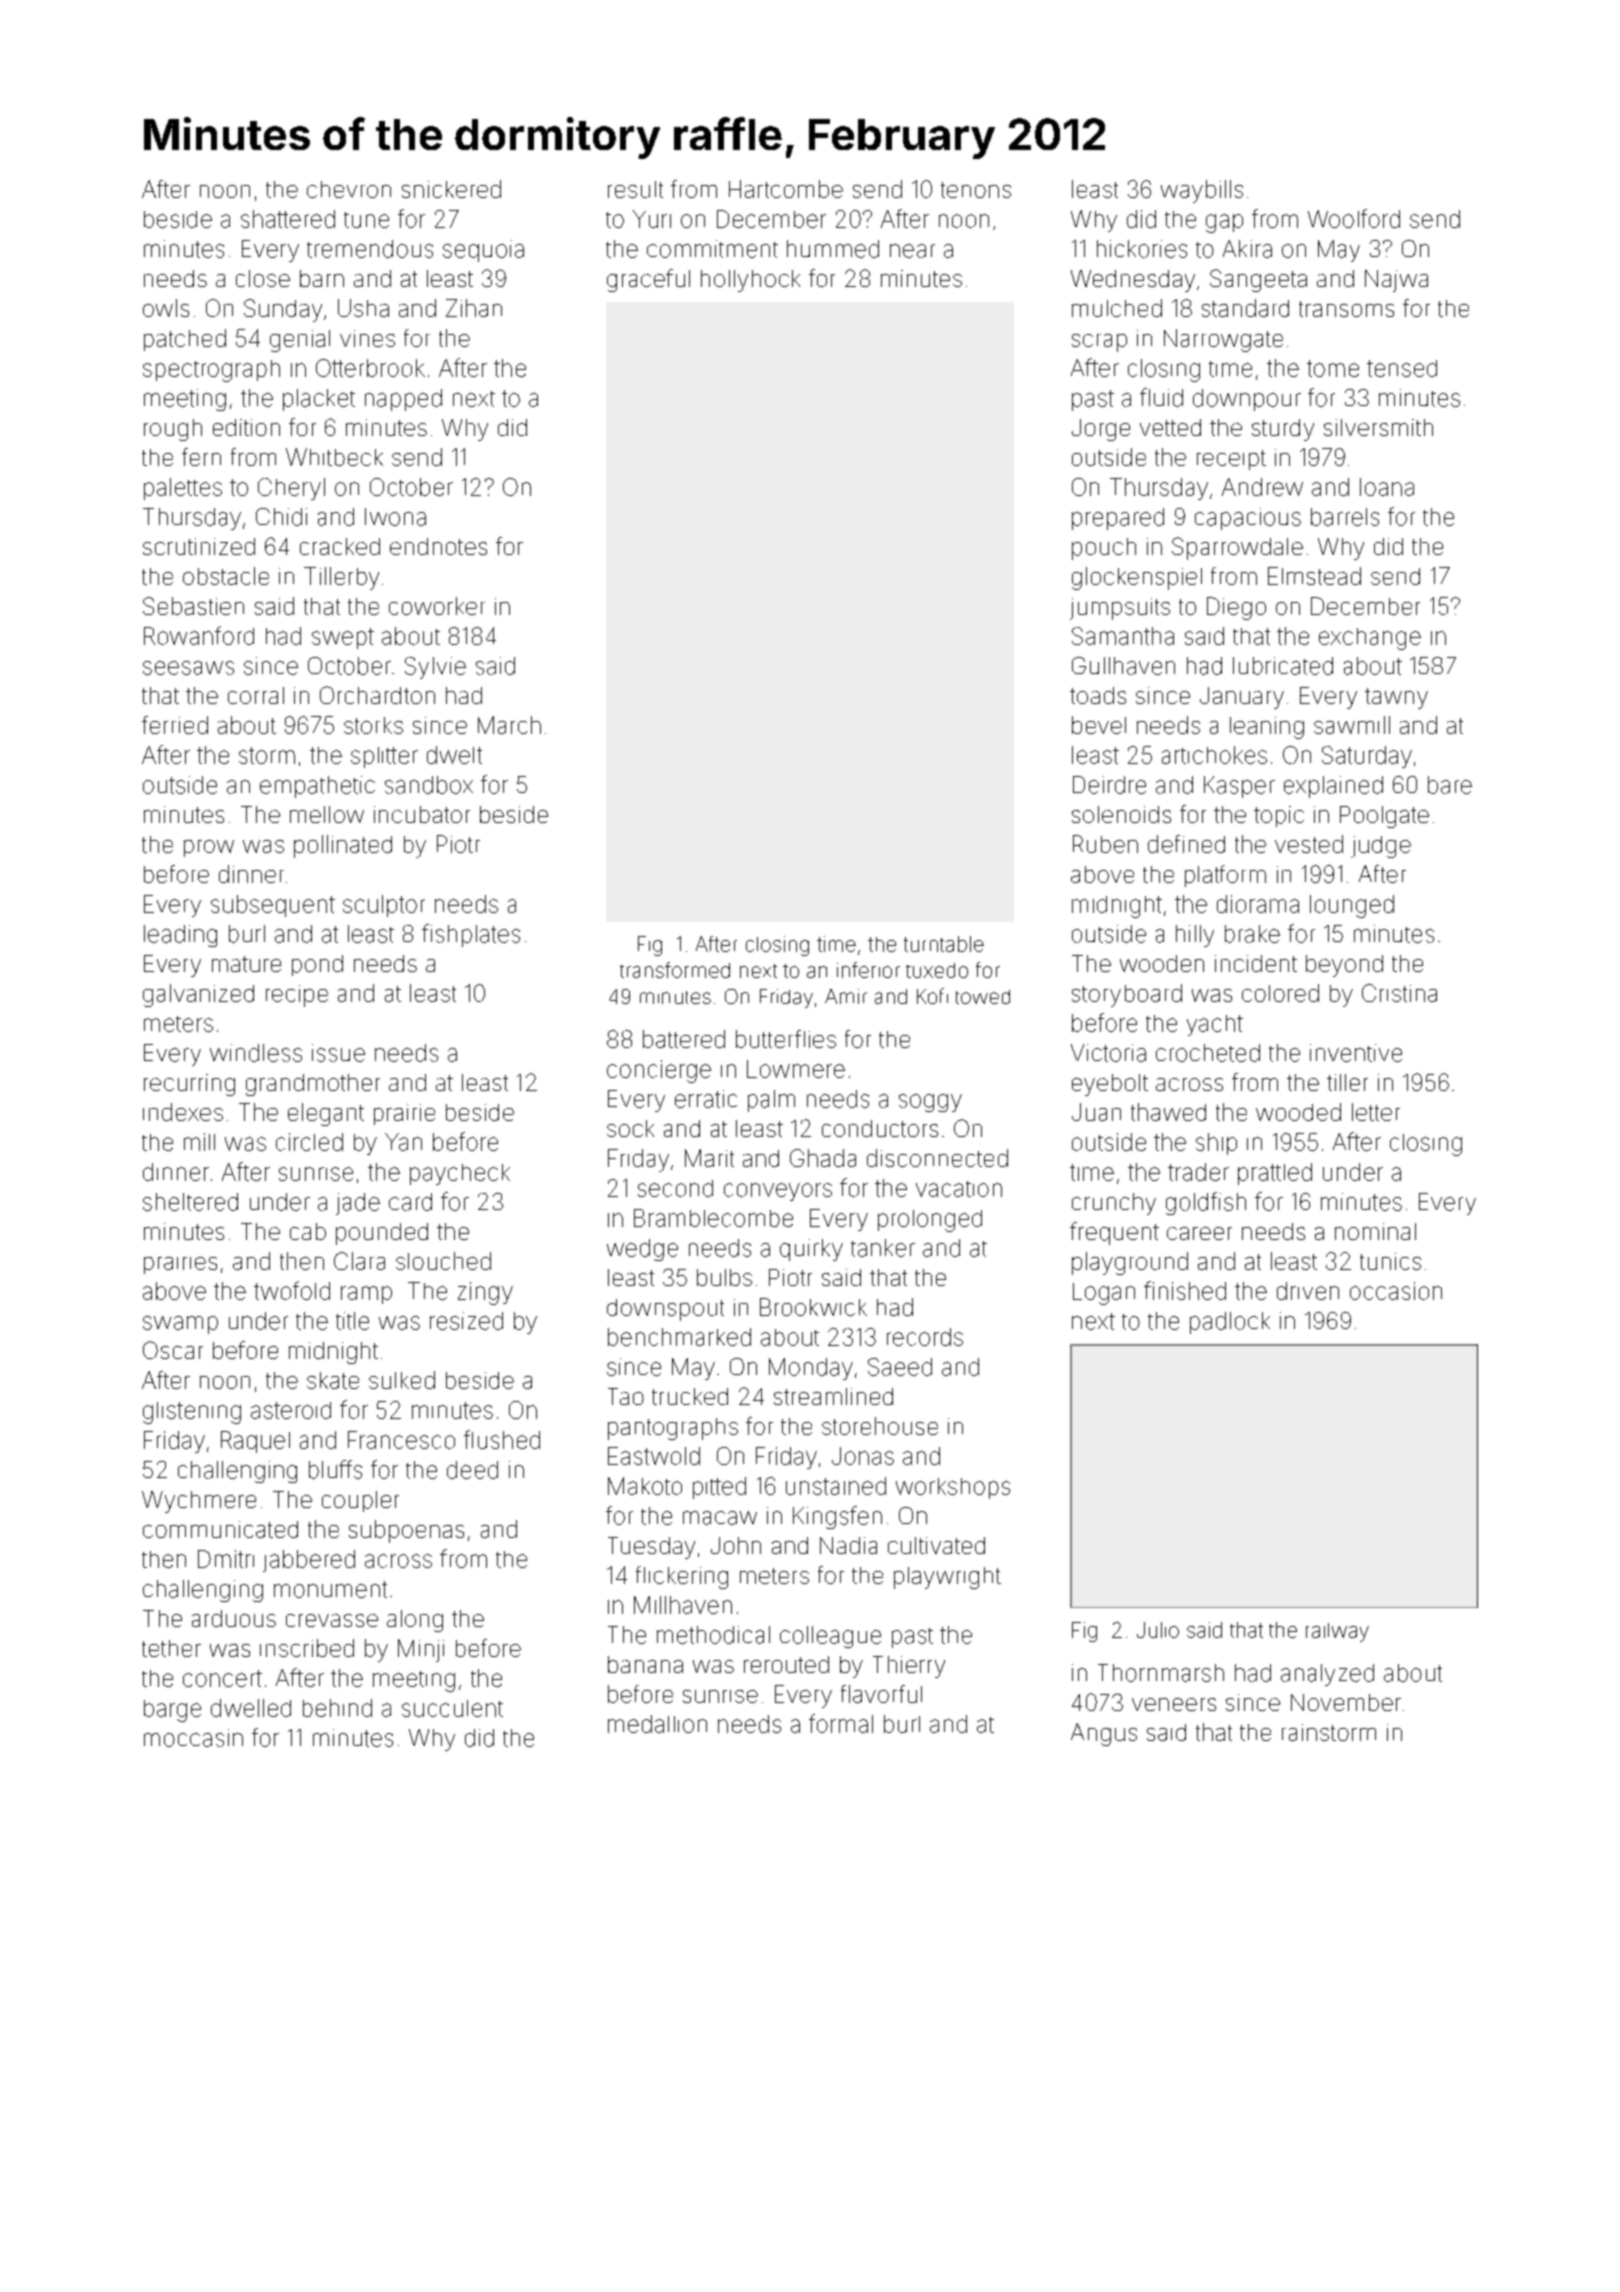 Image resolution: width=1620 pixels, height=2292 pixels. I want to click on rerouted, so click(786, 1664).
